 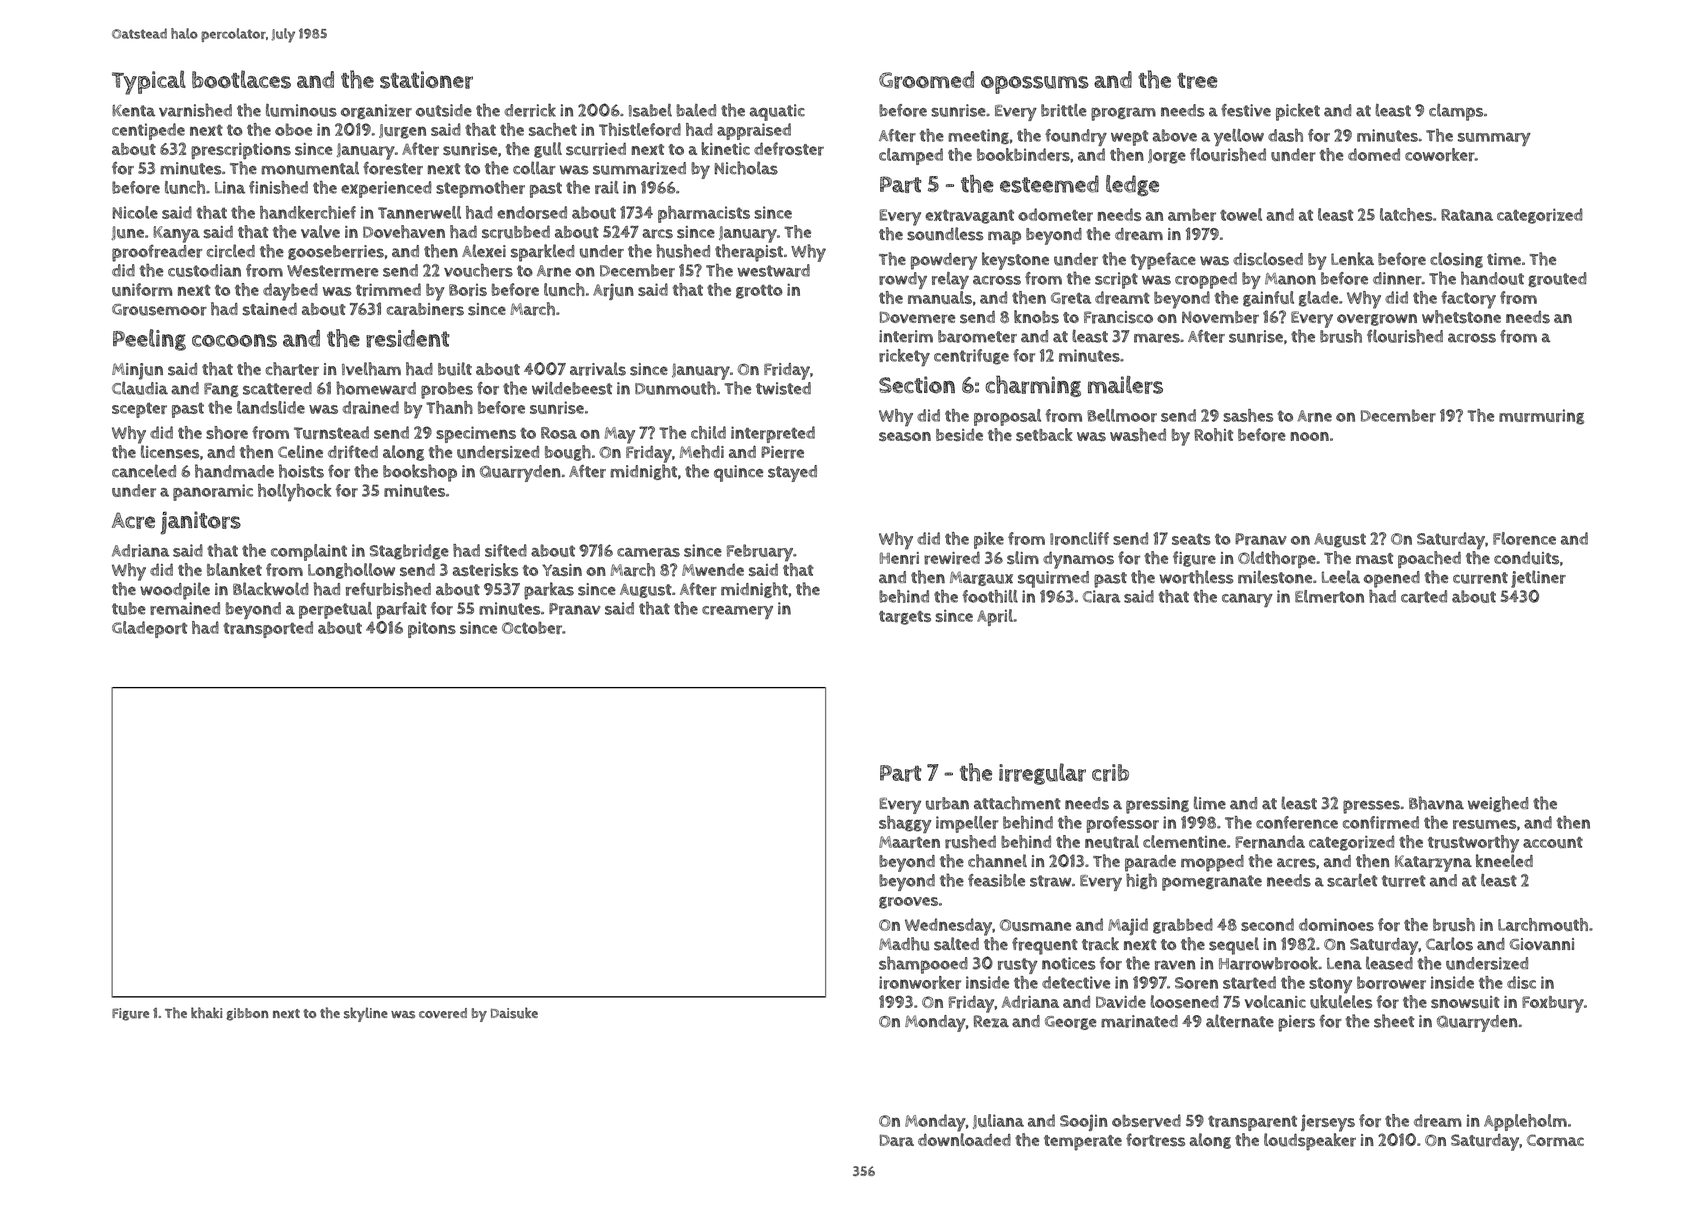 I want to click on grooves, so click(x=908, y=903).
